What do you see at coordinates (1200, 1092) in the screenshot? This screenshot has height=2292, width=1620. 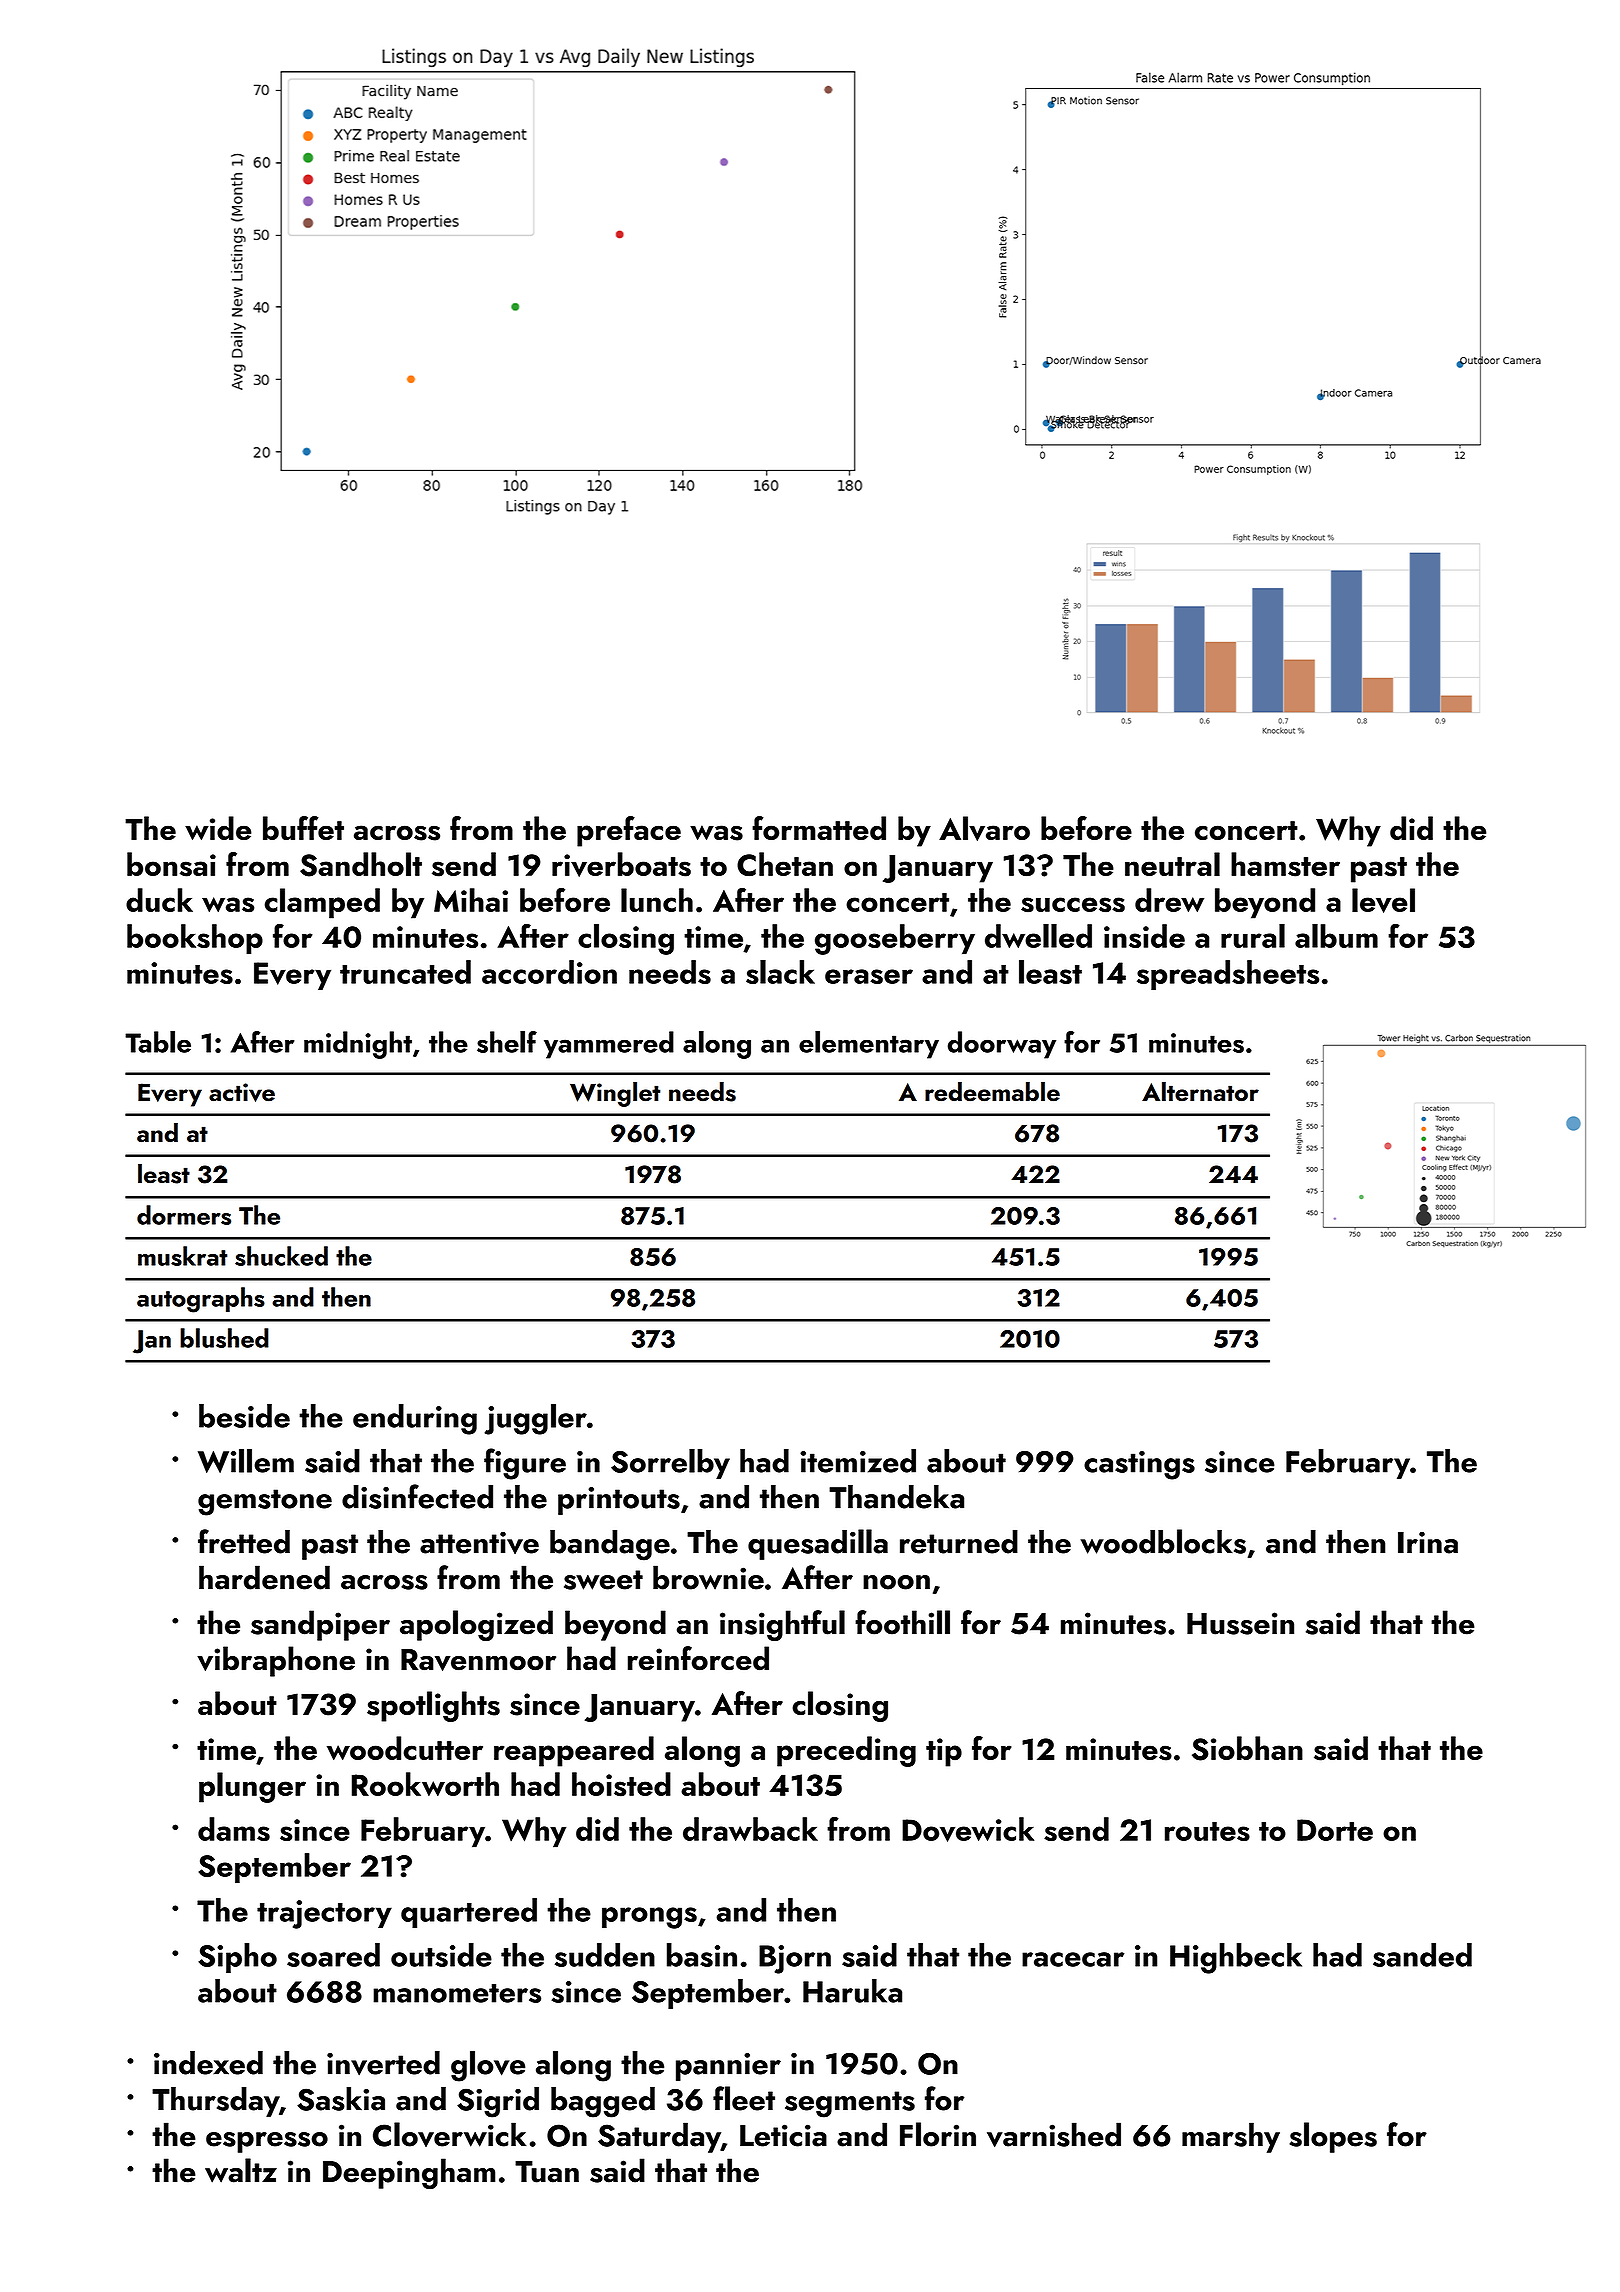 I see `Alternator` at bounding box center [1200, 1092].
